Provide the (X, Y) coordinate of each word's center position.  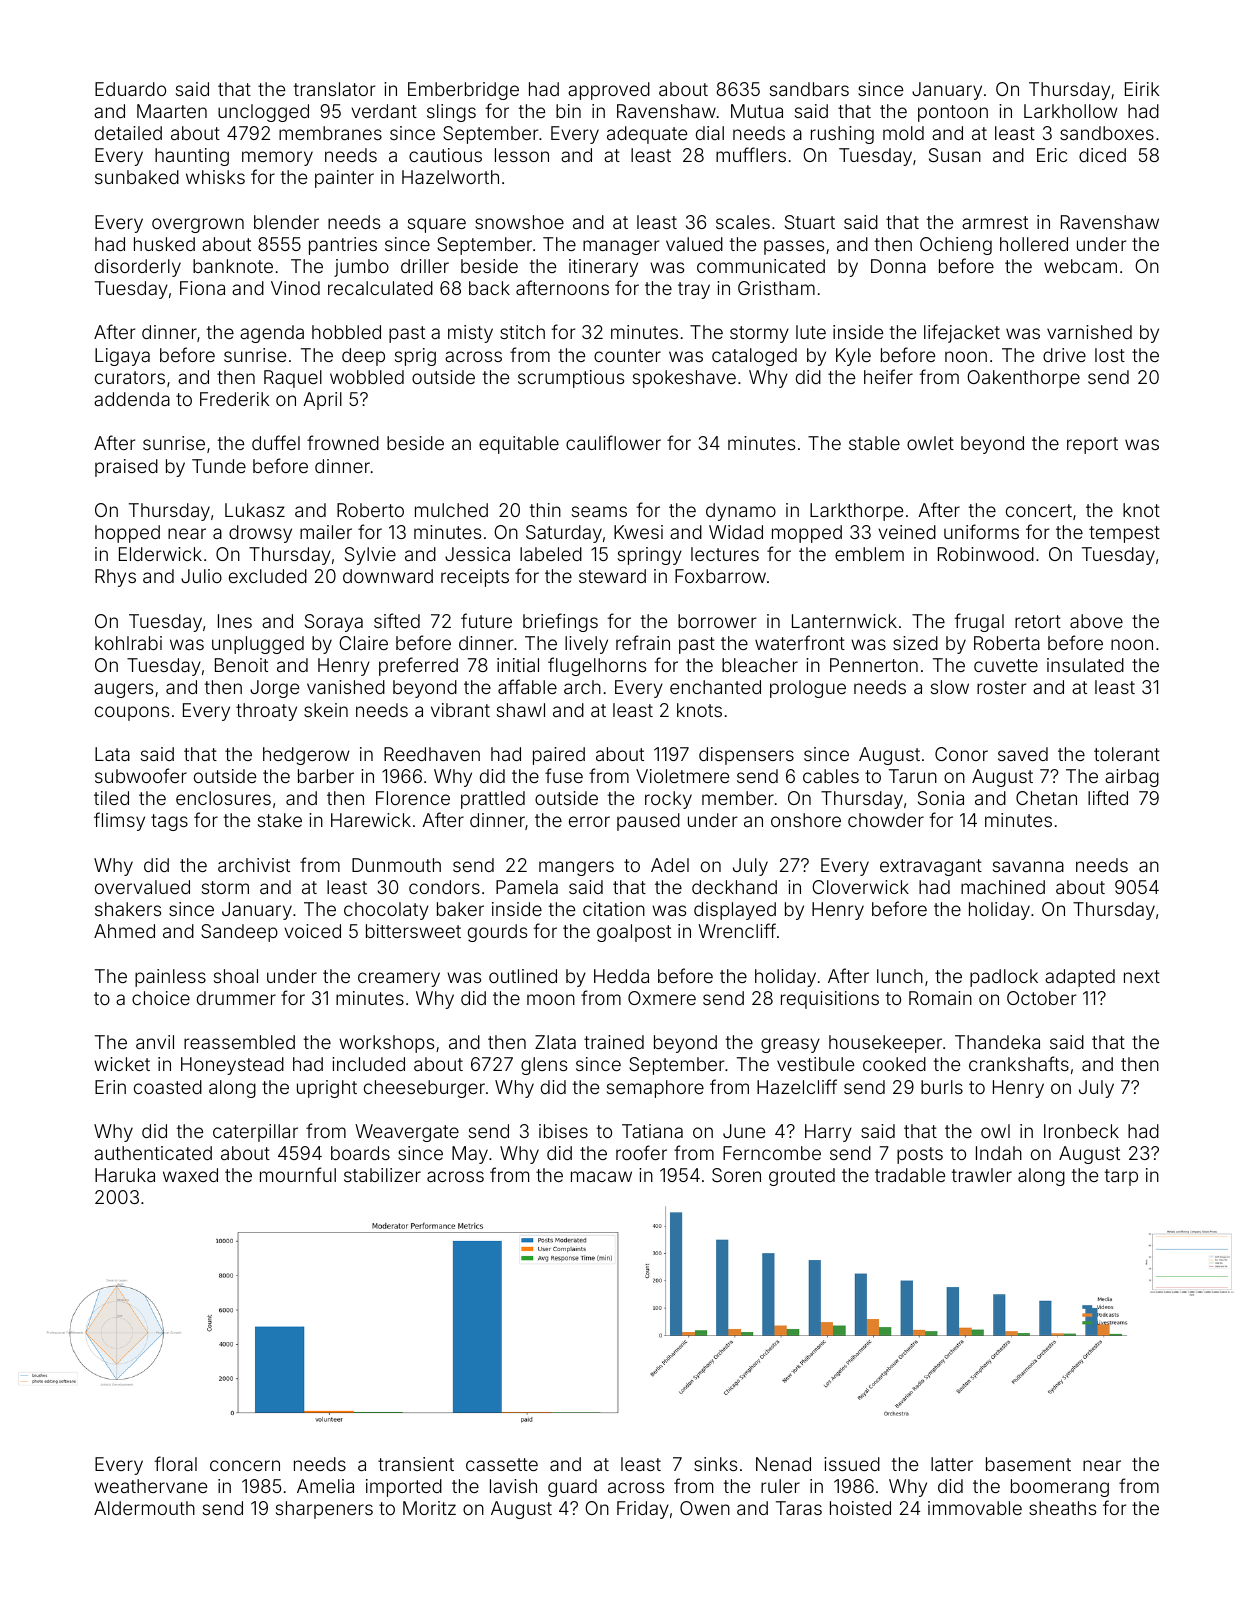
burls (942, 1087)
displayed (735, 911)
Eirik (1142, 89)
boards (360, 1153)
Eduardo (130, 89)
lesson (522, 155)
